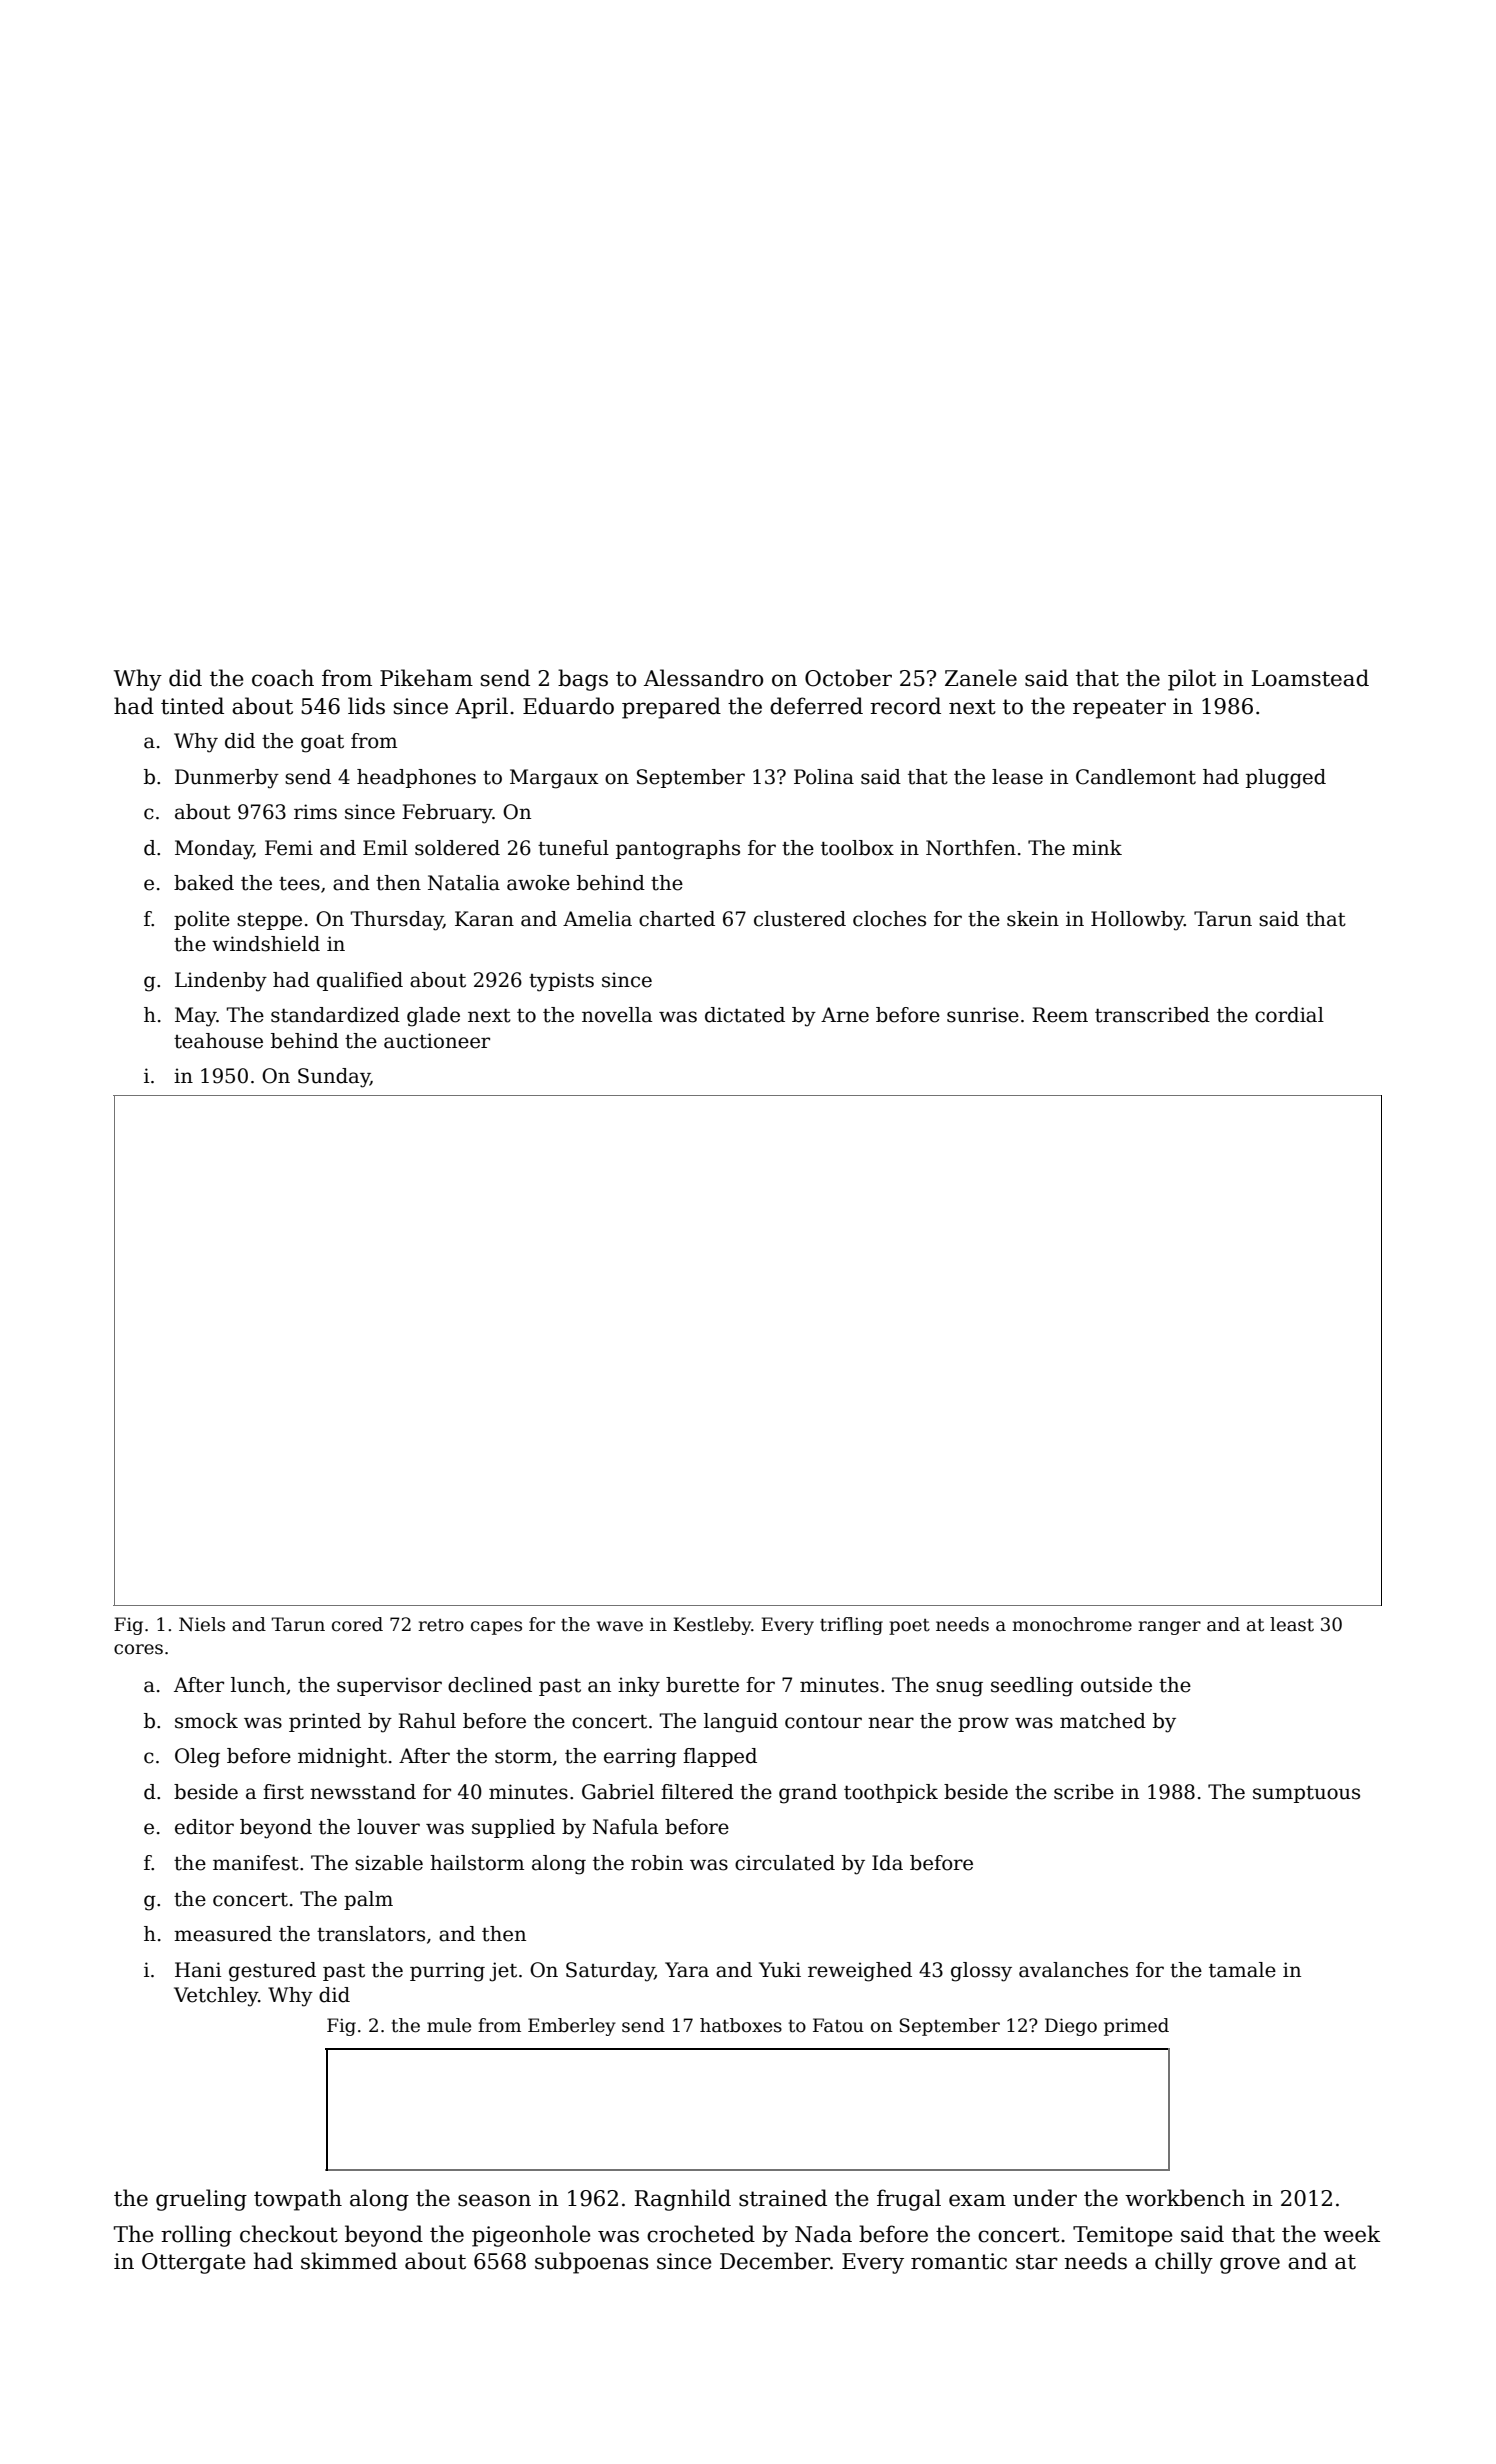 Image resolution: width=1496 pixels, height=2464 pixels. I want to click on December, so click(775, 2261).
